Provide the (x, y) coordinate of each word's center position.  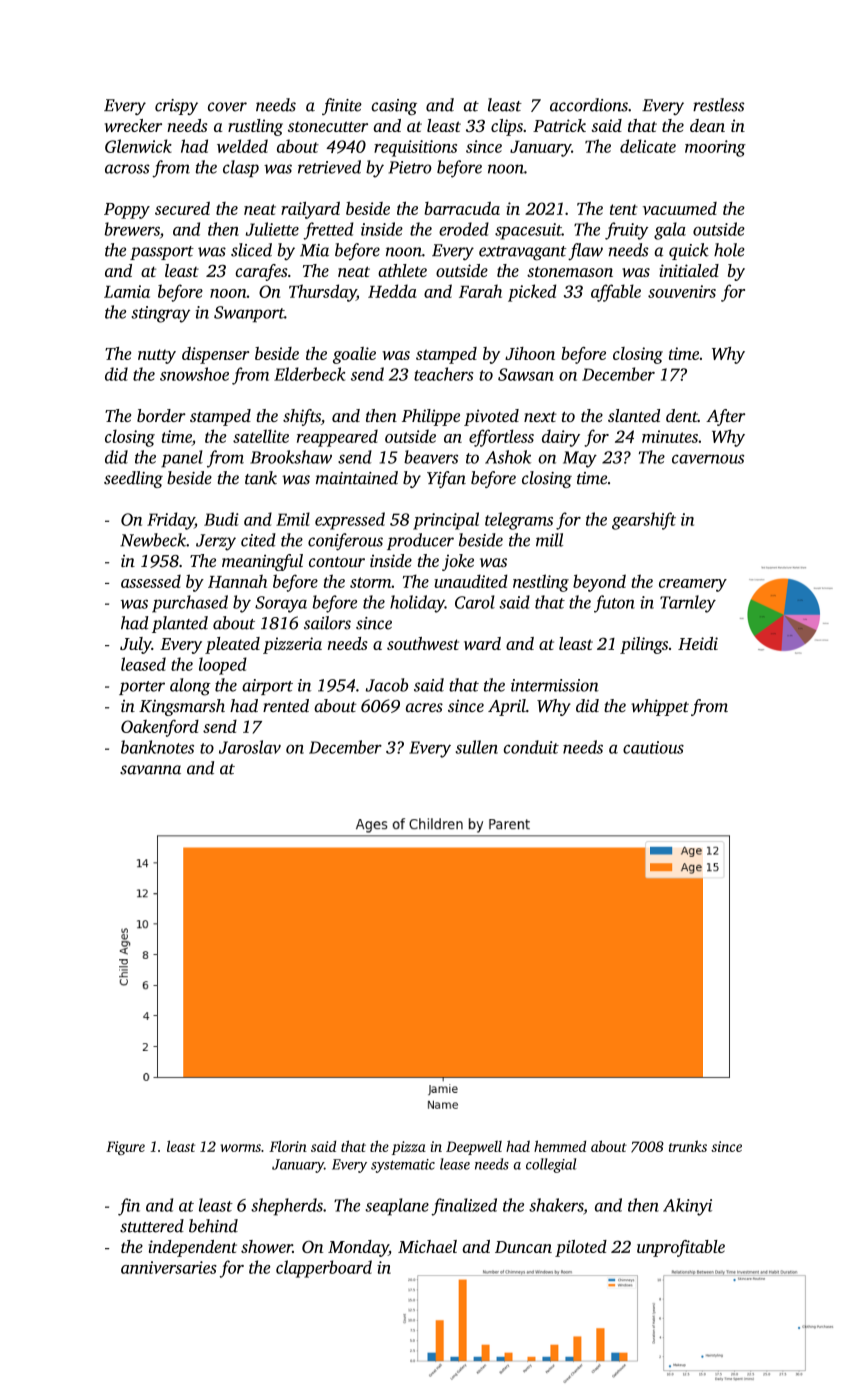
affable (616, 293)
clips (507, 127)
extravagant (523, 253)
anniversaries (169, 1267)
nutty (157, 356)
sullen (477, 747)
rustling (255, 127)
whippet (660, 707)
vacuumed (680, 208)
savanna (150, 770)
